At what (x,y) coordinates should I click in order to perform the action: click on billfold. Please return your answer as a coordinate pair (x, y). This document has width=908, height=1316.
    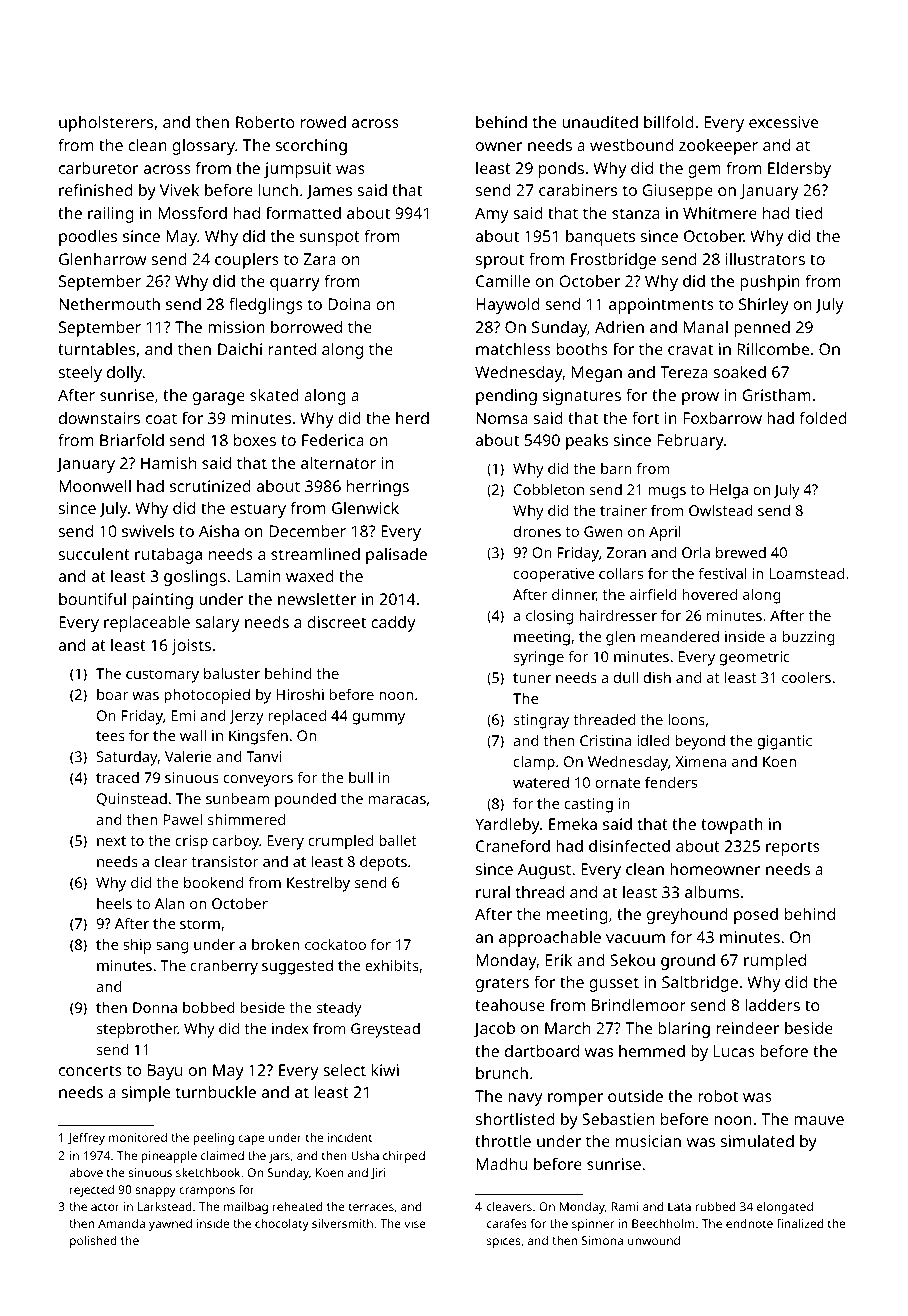
    Looking at the image, I should click on (669, 121).
